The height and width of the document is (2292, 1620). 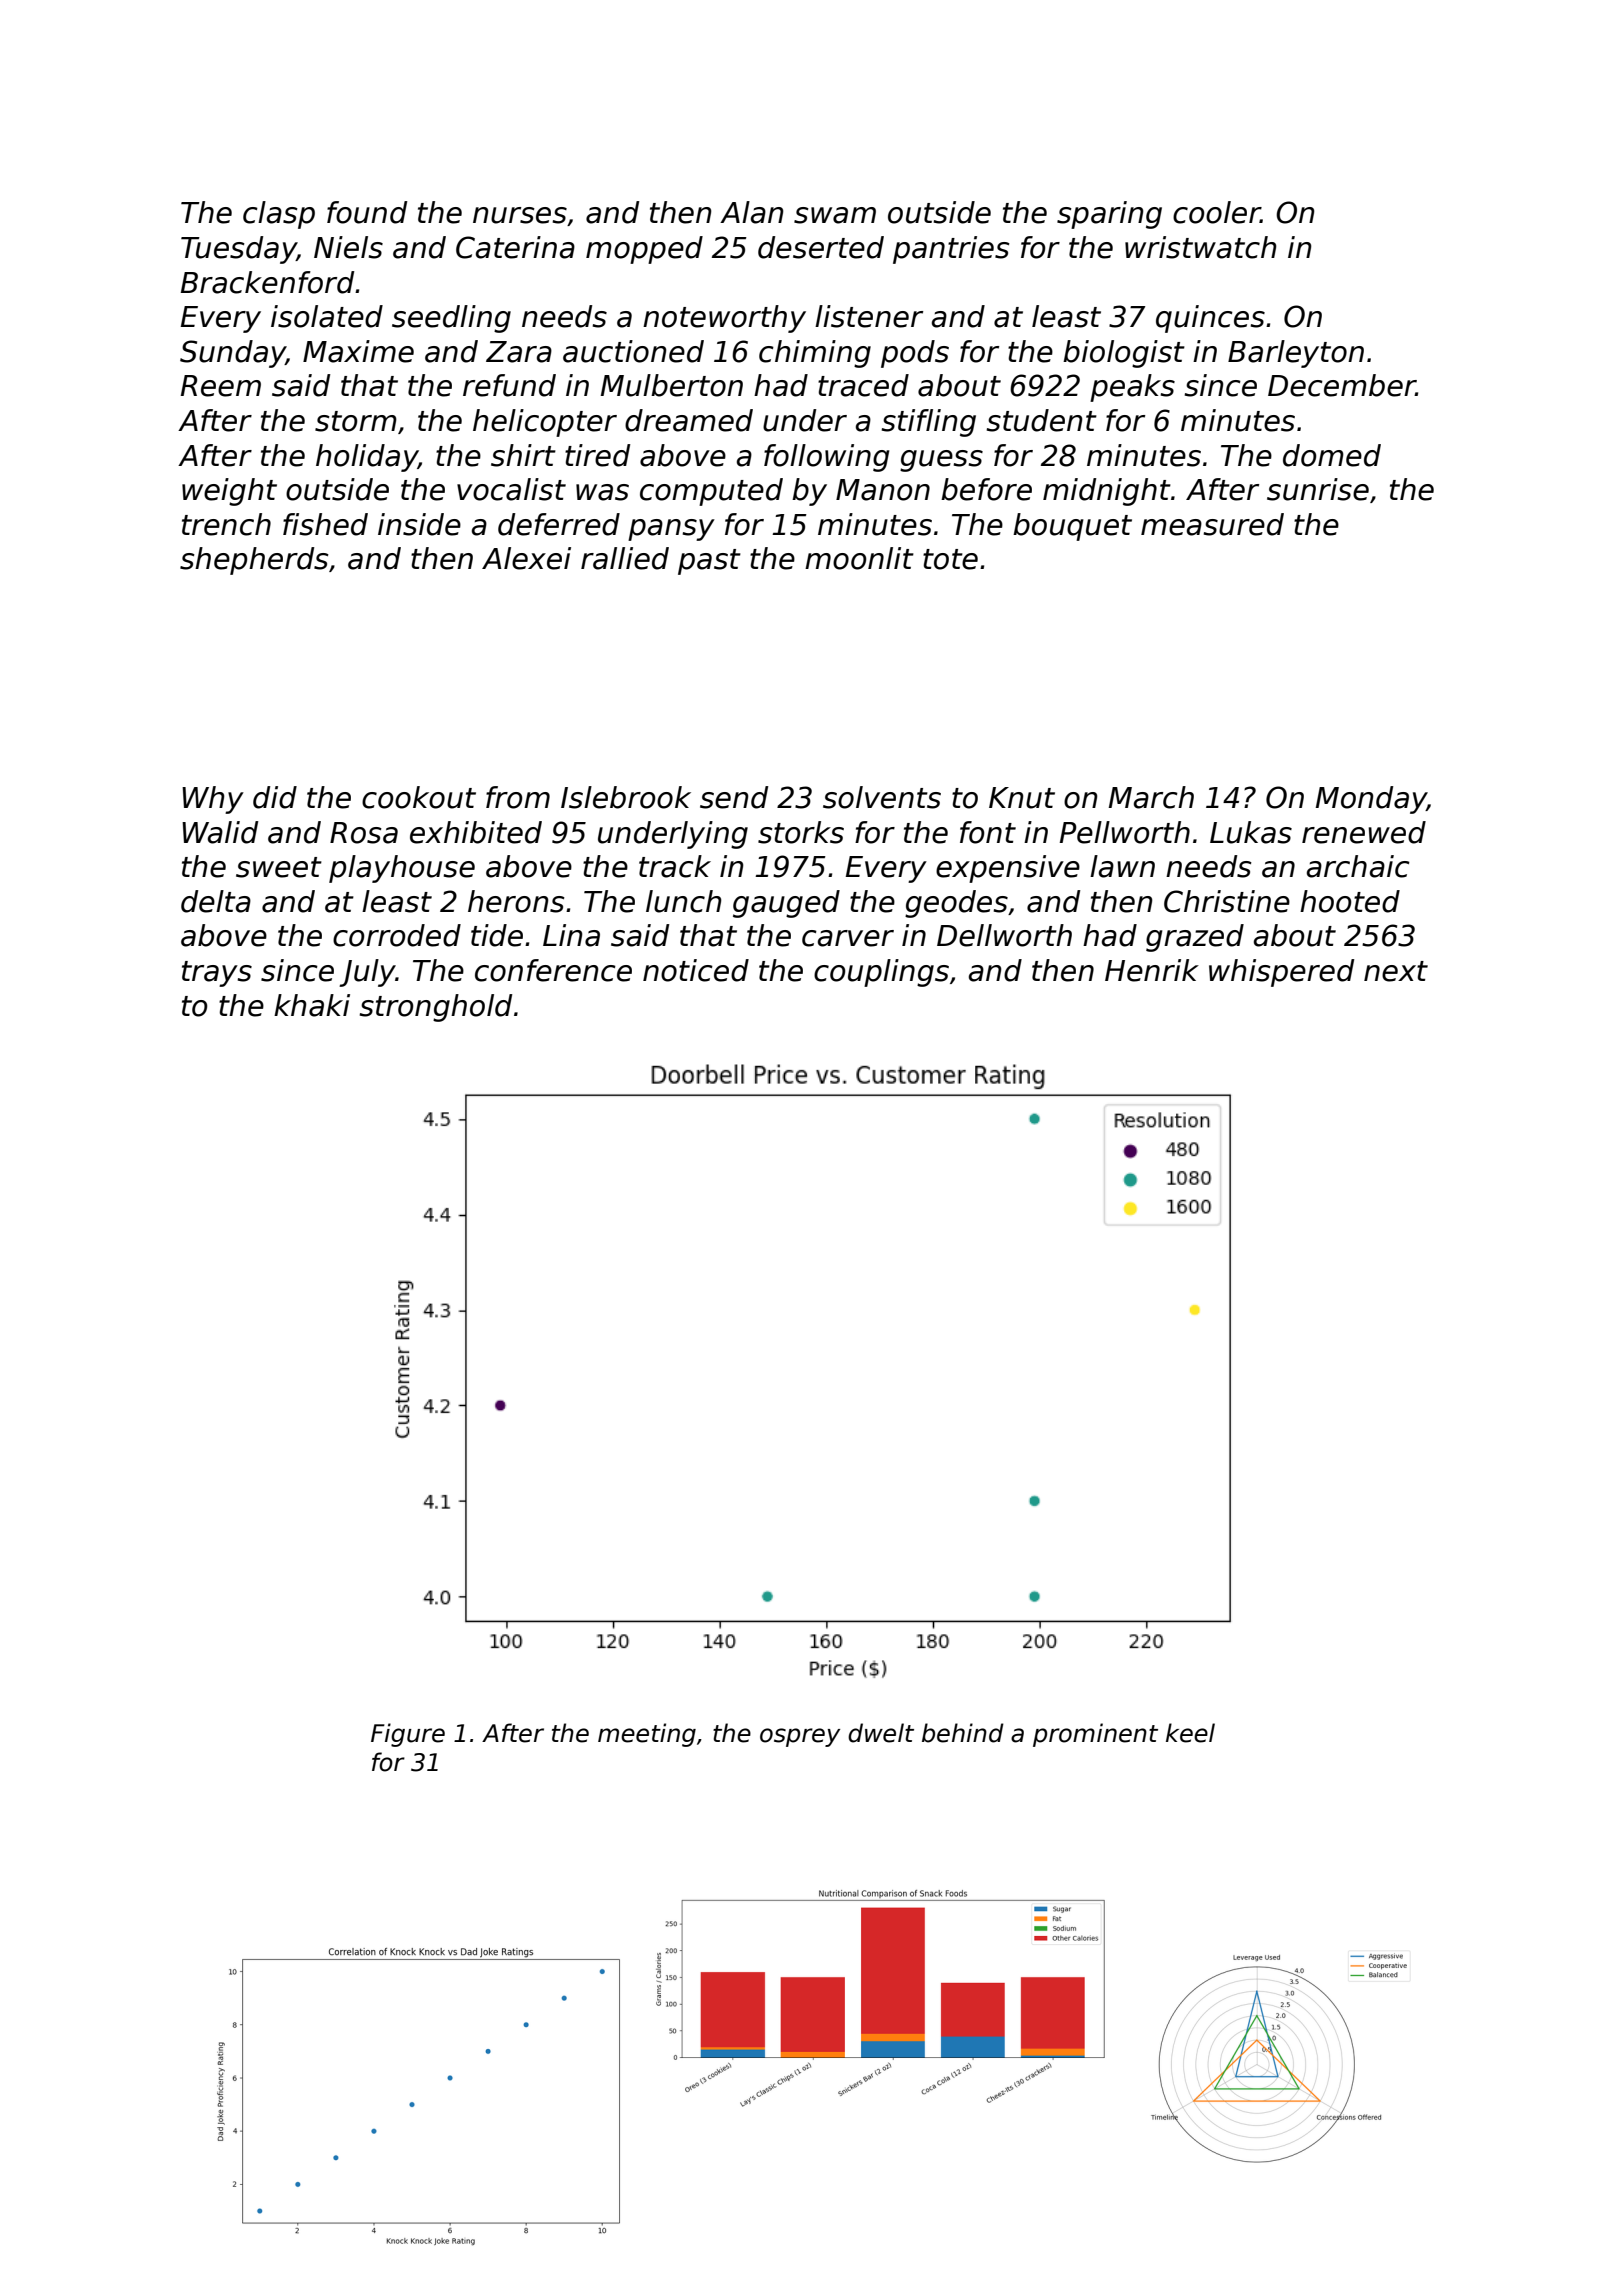 I want to click on cooler, so click(x=1217, y=212).
